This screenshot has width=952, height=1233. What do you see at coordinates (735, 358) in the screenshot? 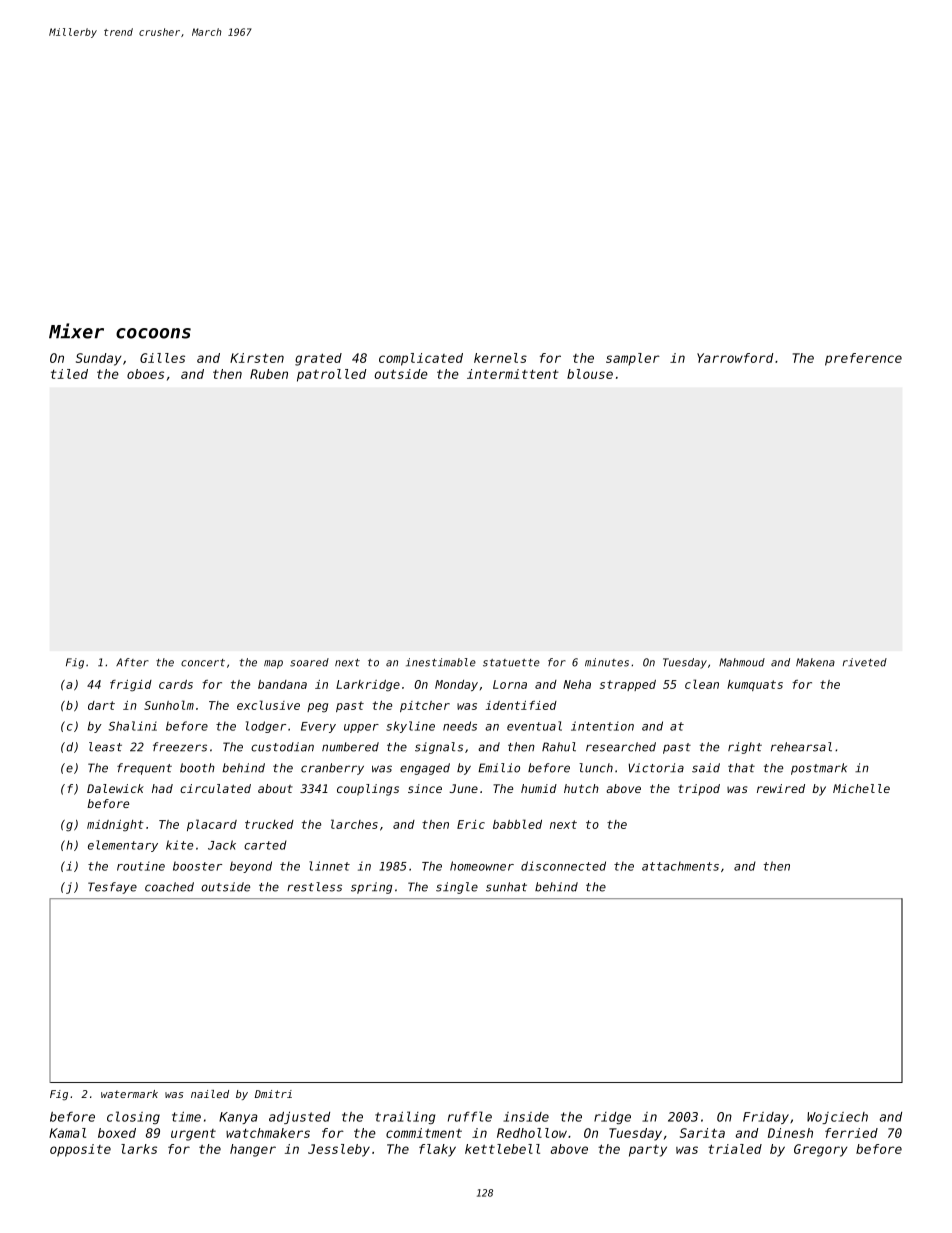
I see `Yarrowford` at bounding box center [735, 358].
